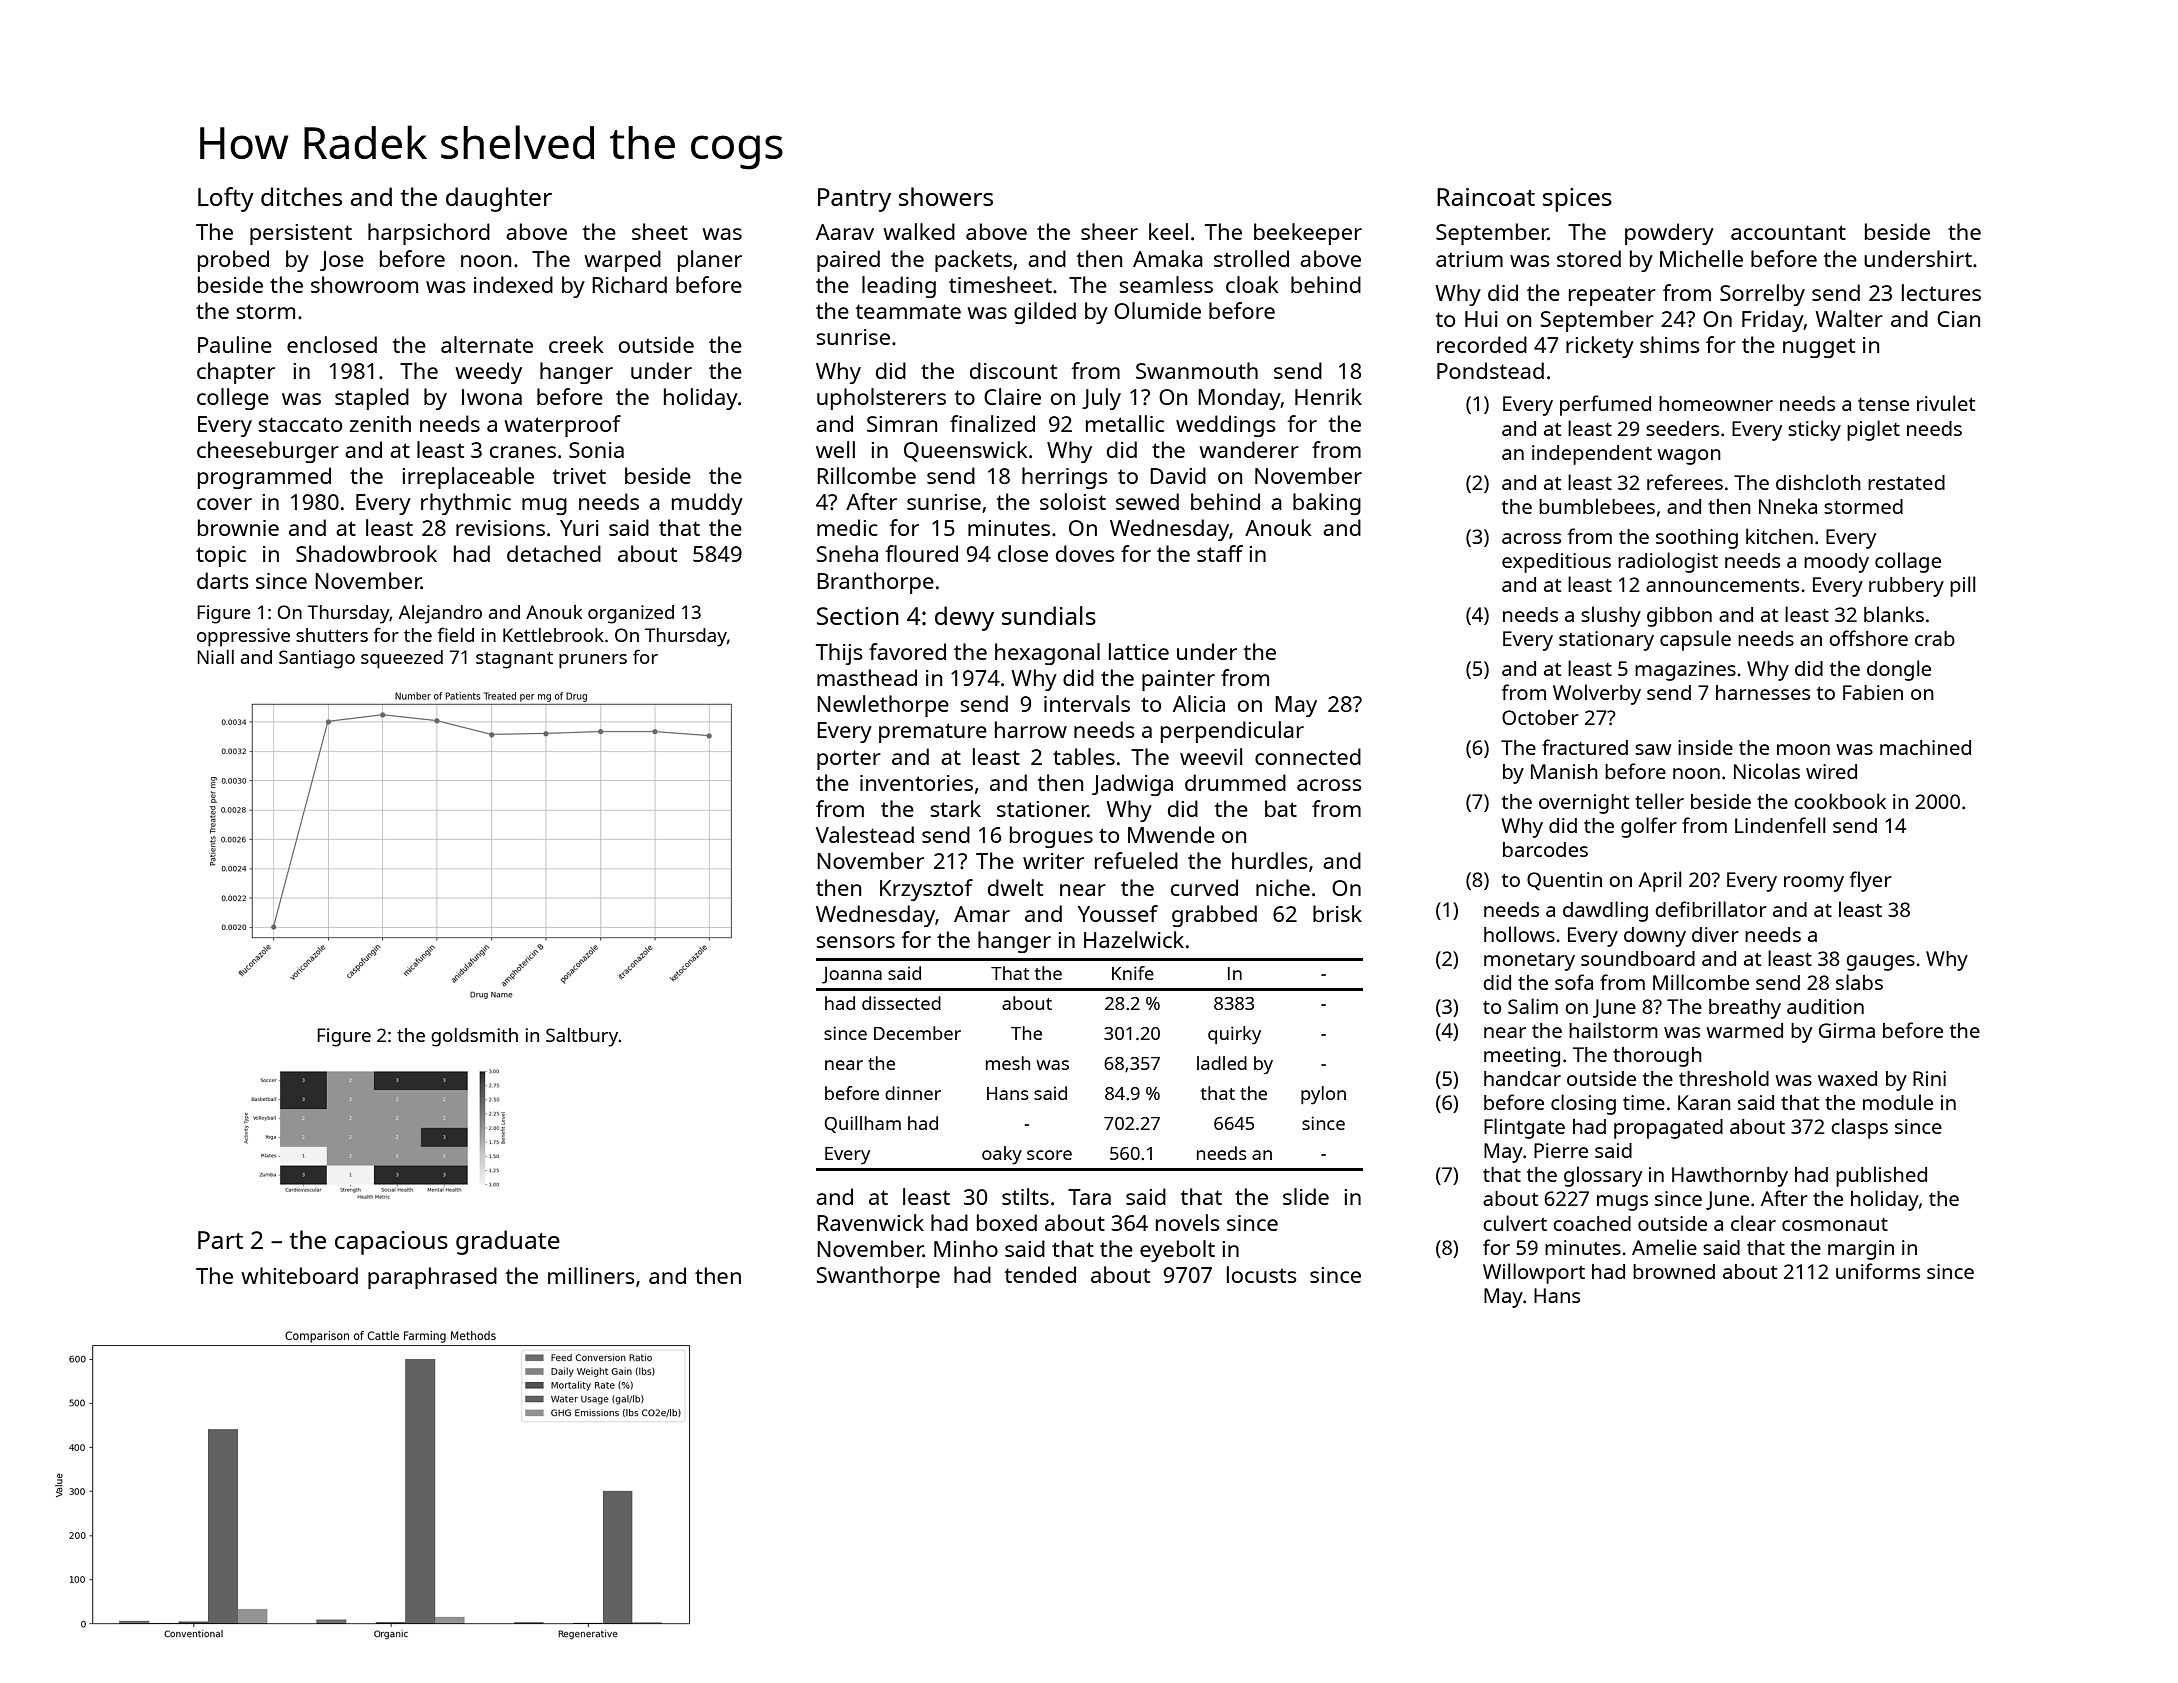  What do you see at coordinates (1109, 231) in the page?
I see `sheer` at bounding box center [1109, 231].
